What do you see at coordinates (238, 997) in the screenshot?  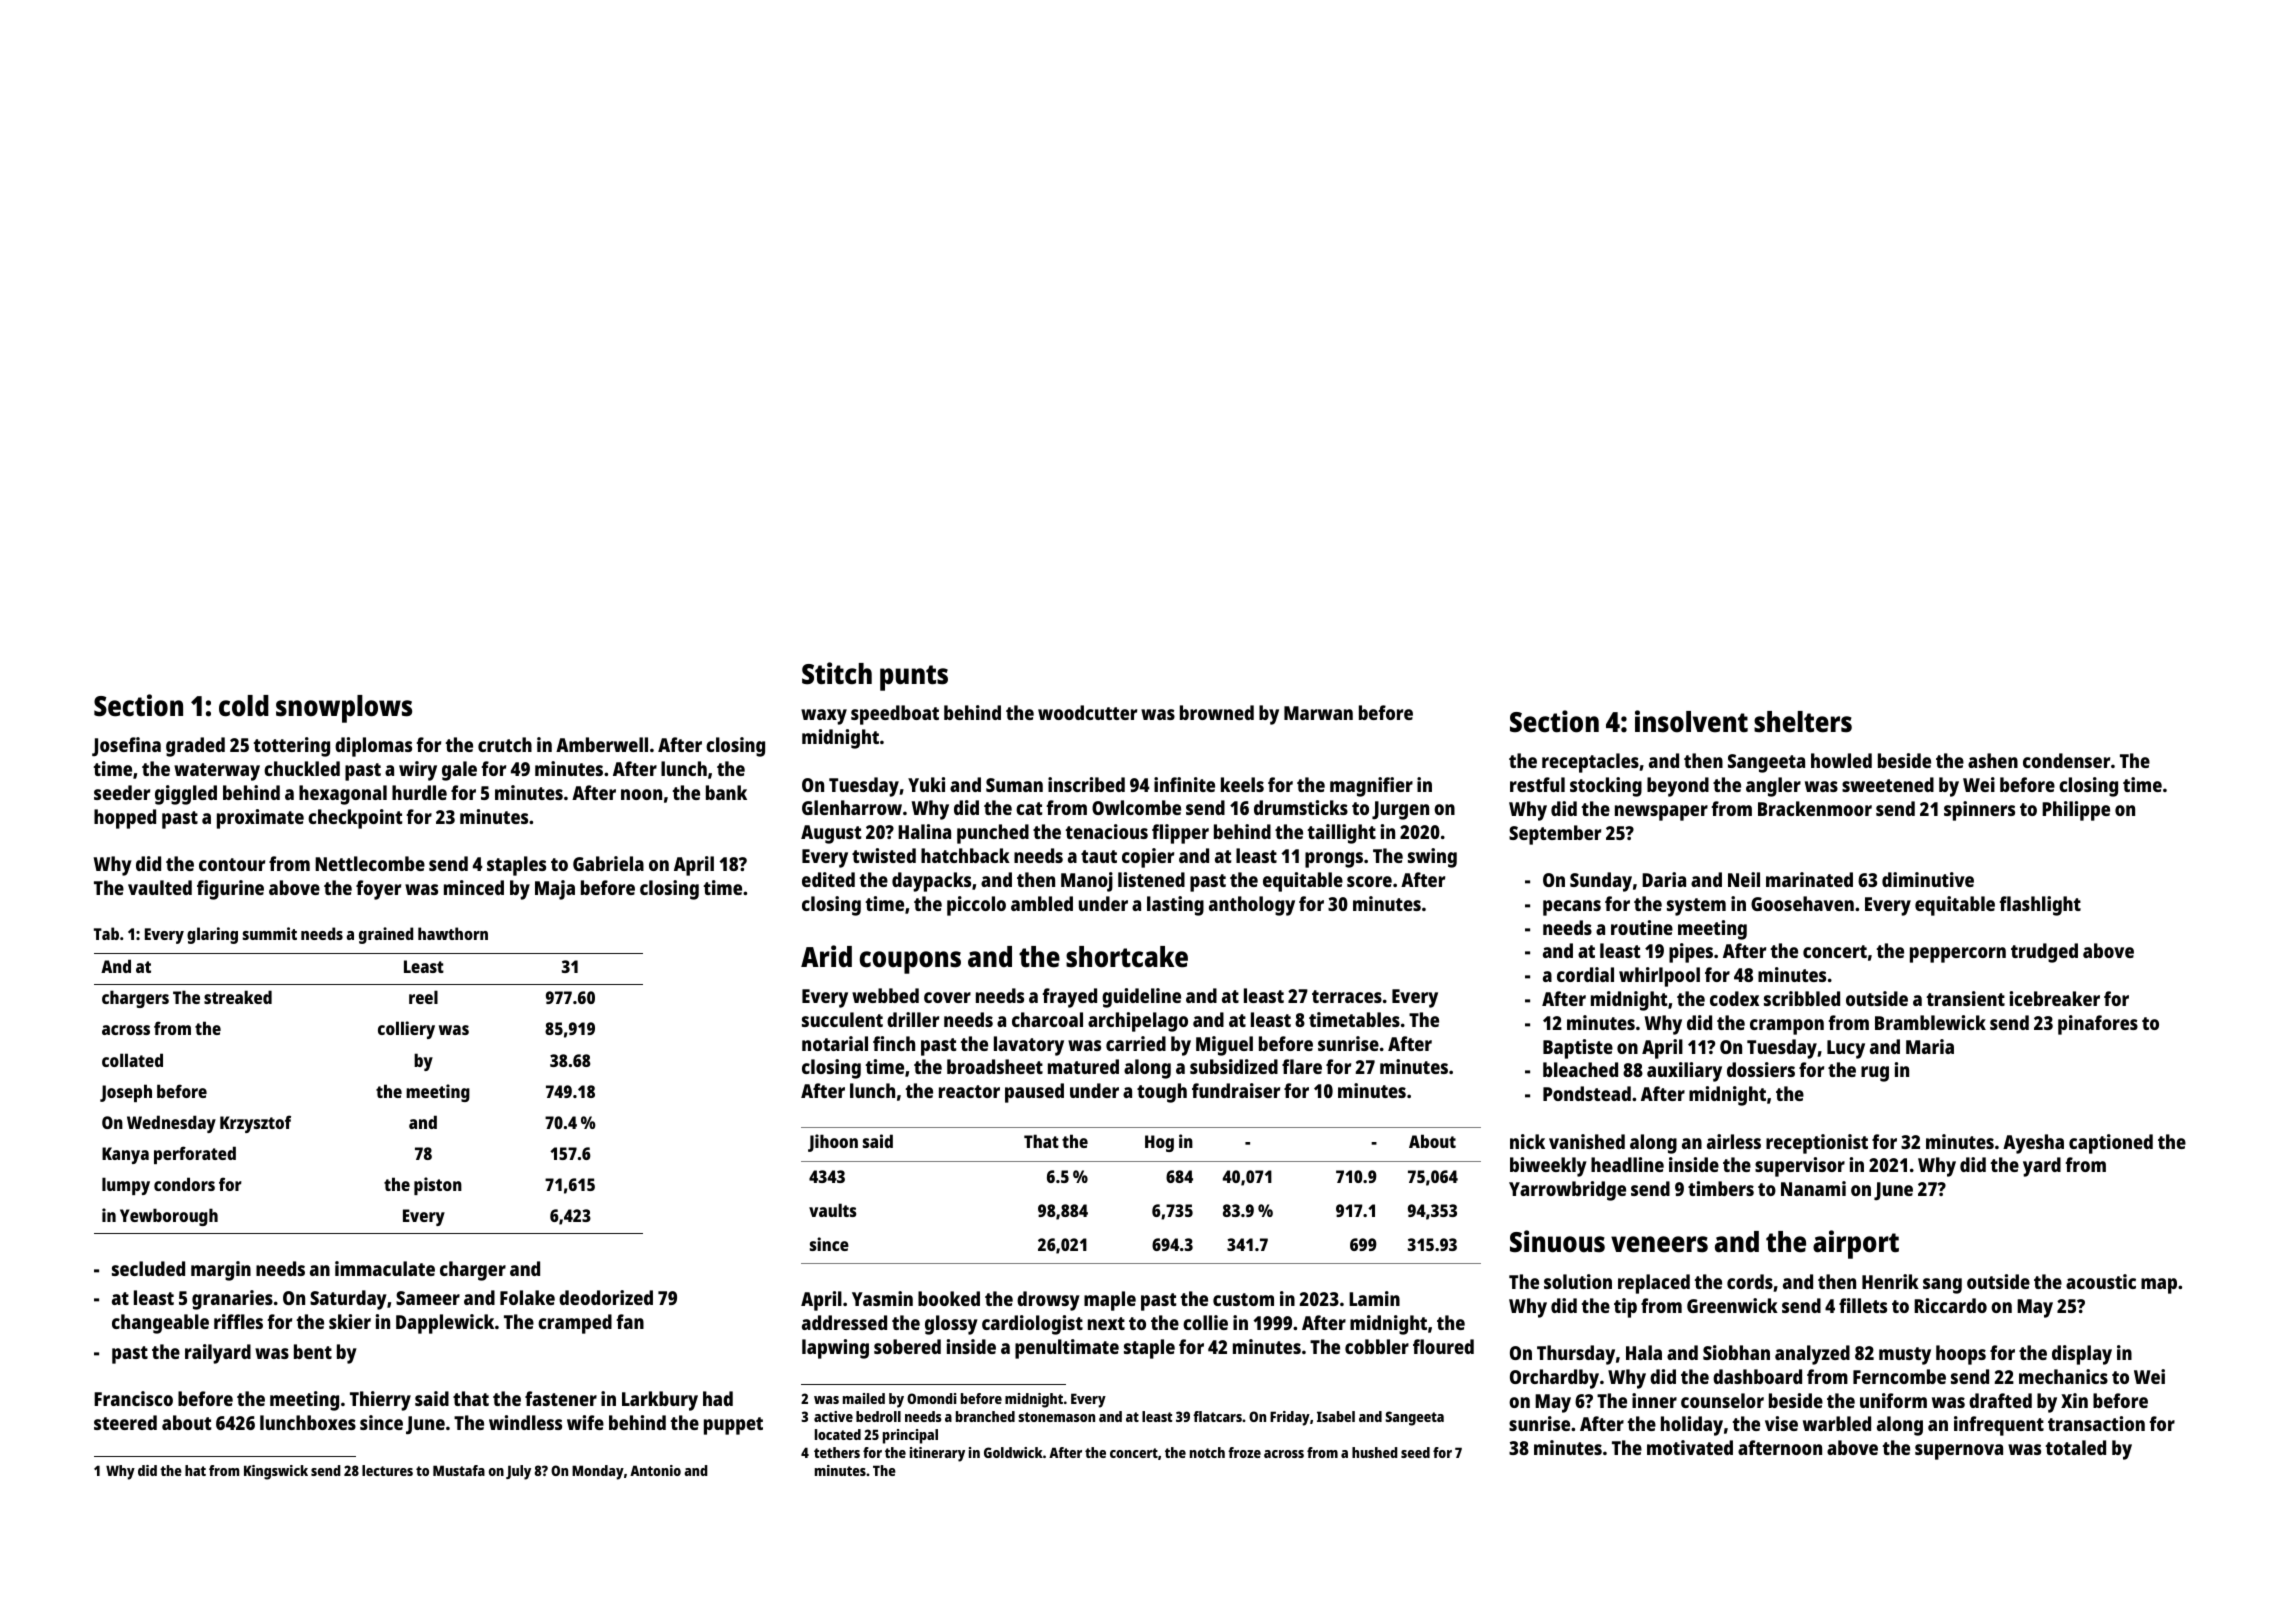 I see `streaked` at bounding box center [238, 997].
